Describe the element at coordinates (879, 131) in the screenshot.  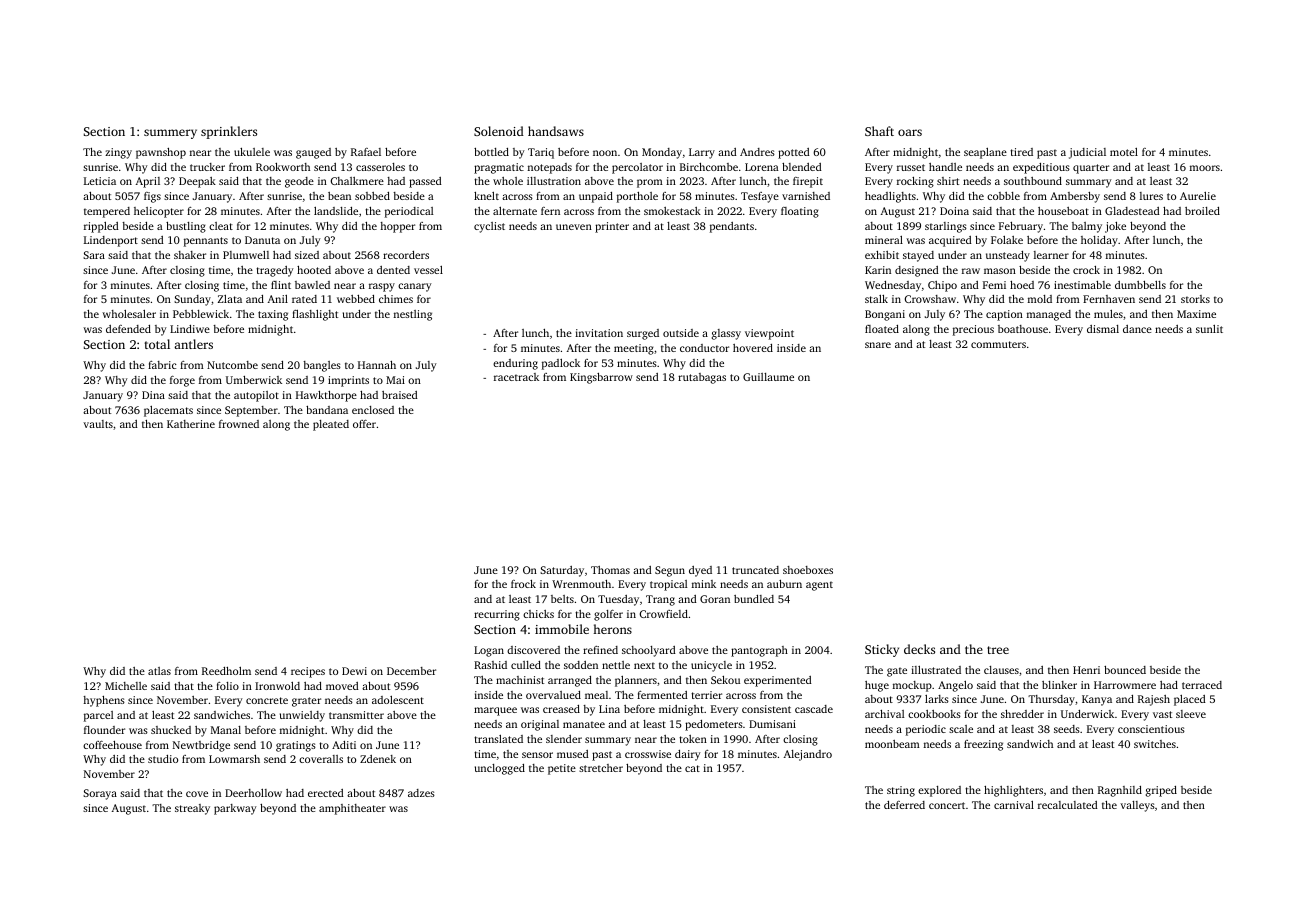
I see `Shaft` at that location.
